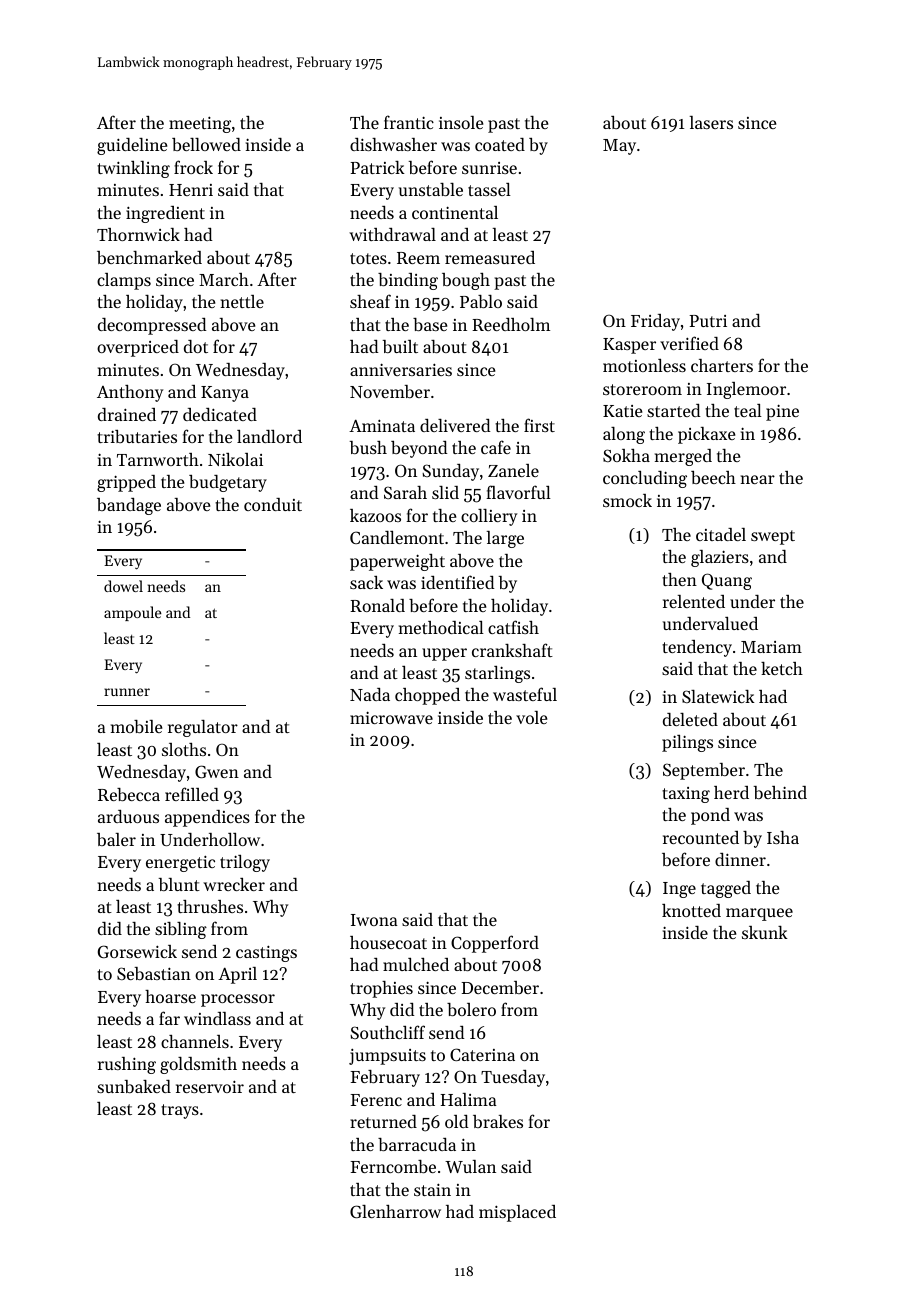  I want to click on Glenharrow, so click(395, 1211).
